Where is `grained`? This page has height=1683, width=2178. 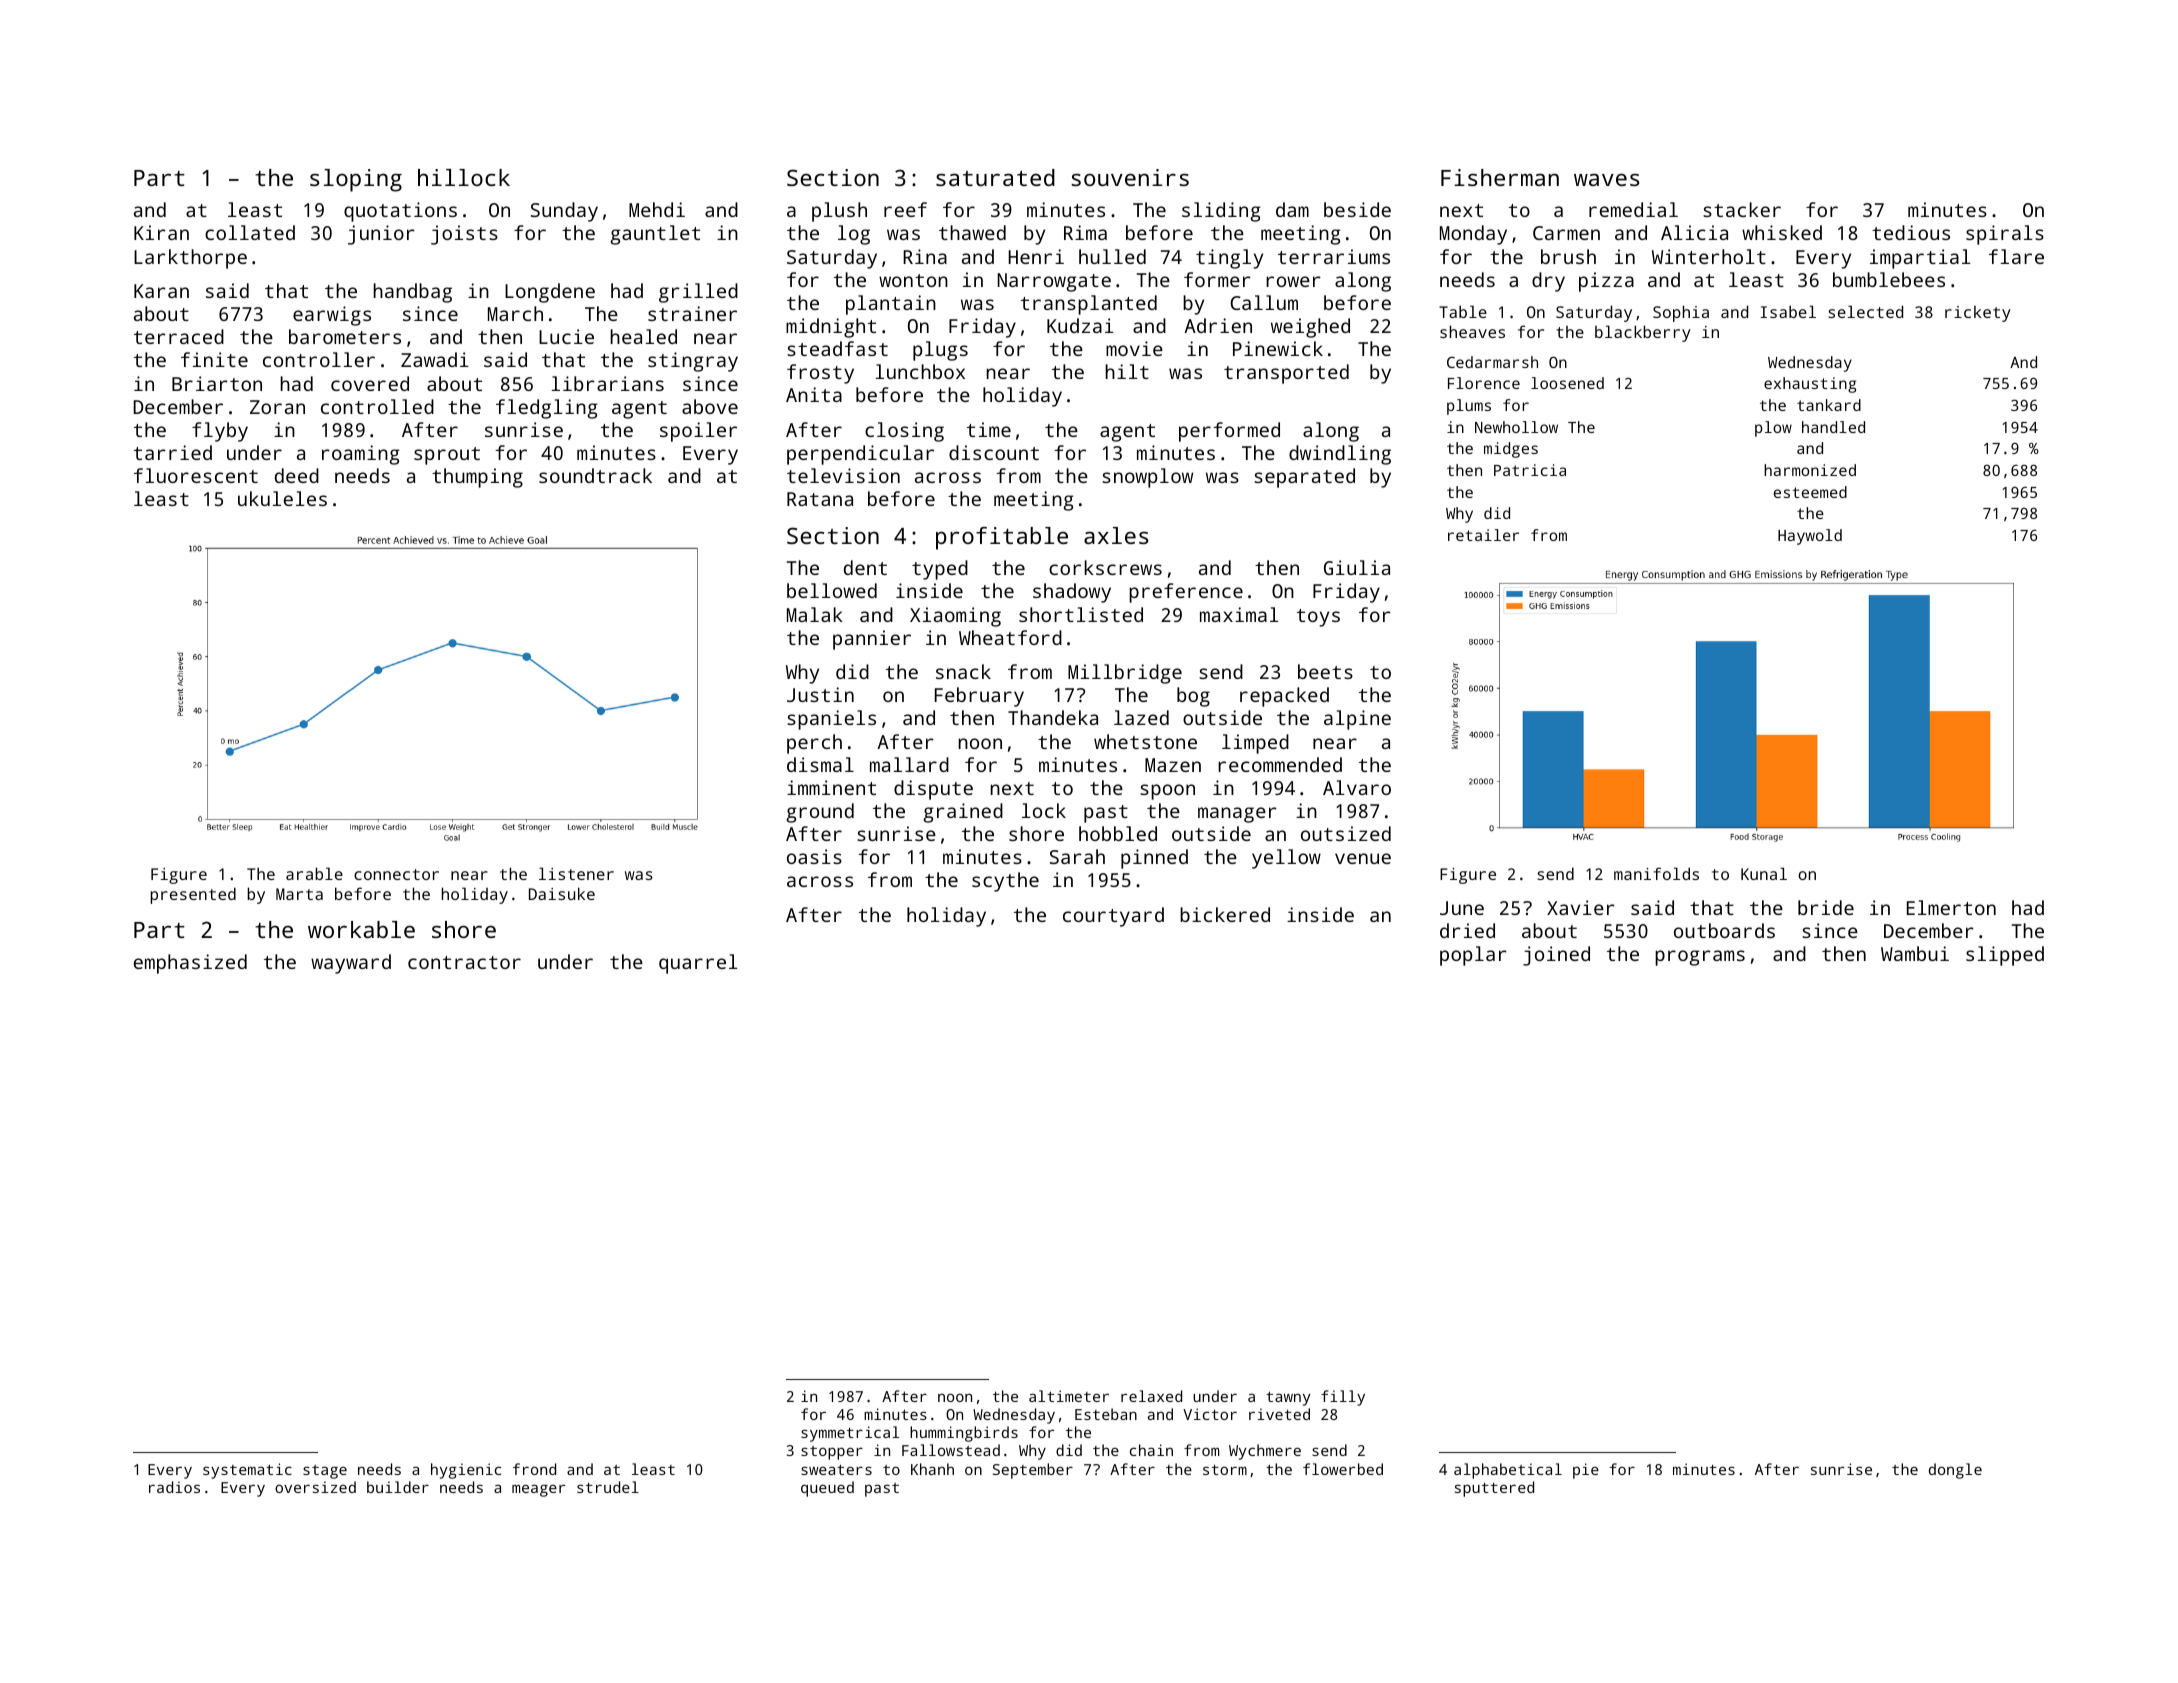 grained is located at coordinates (963, 813).
